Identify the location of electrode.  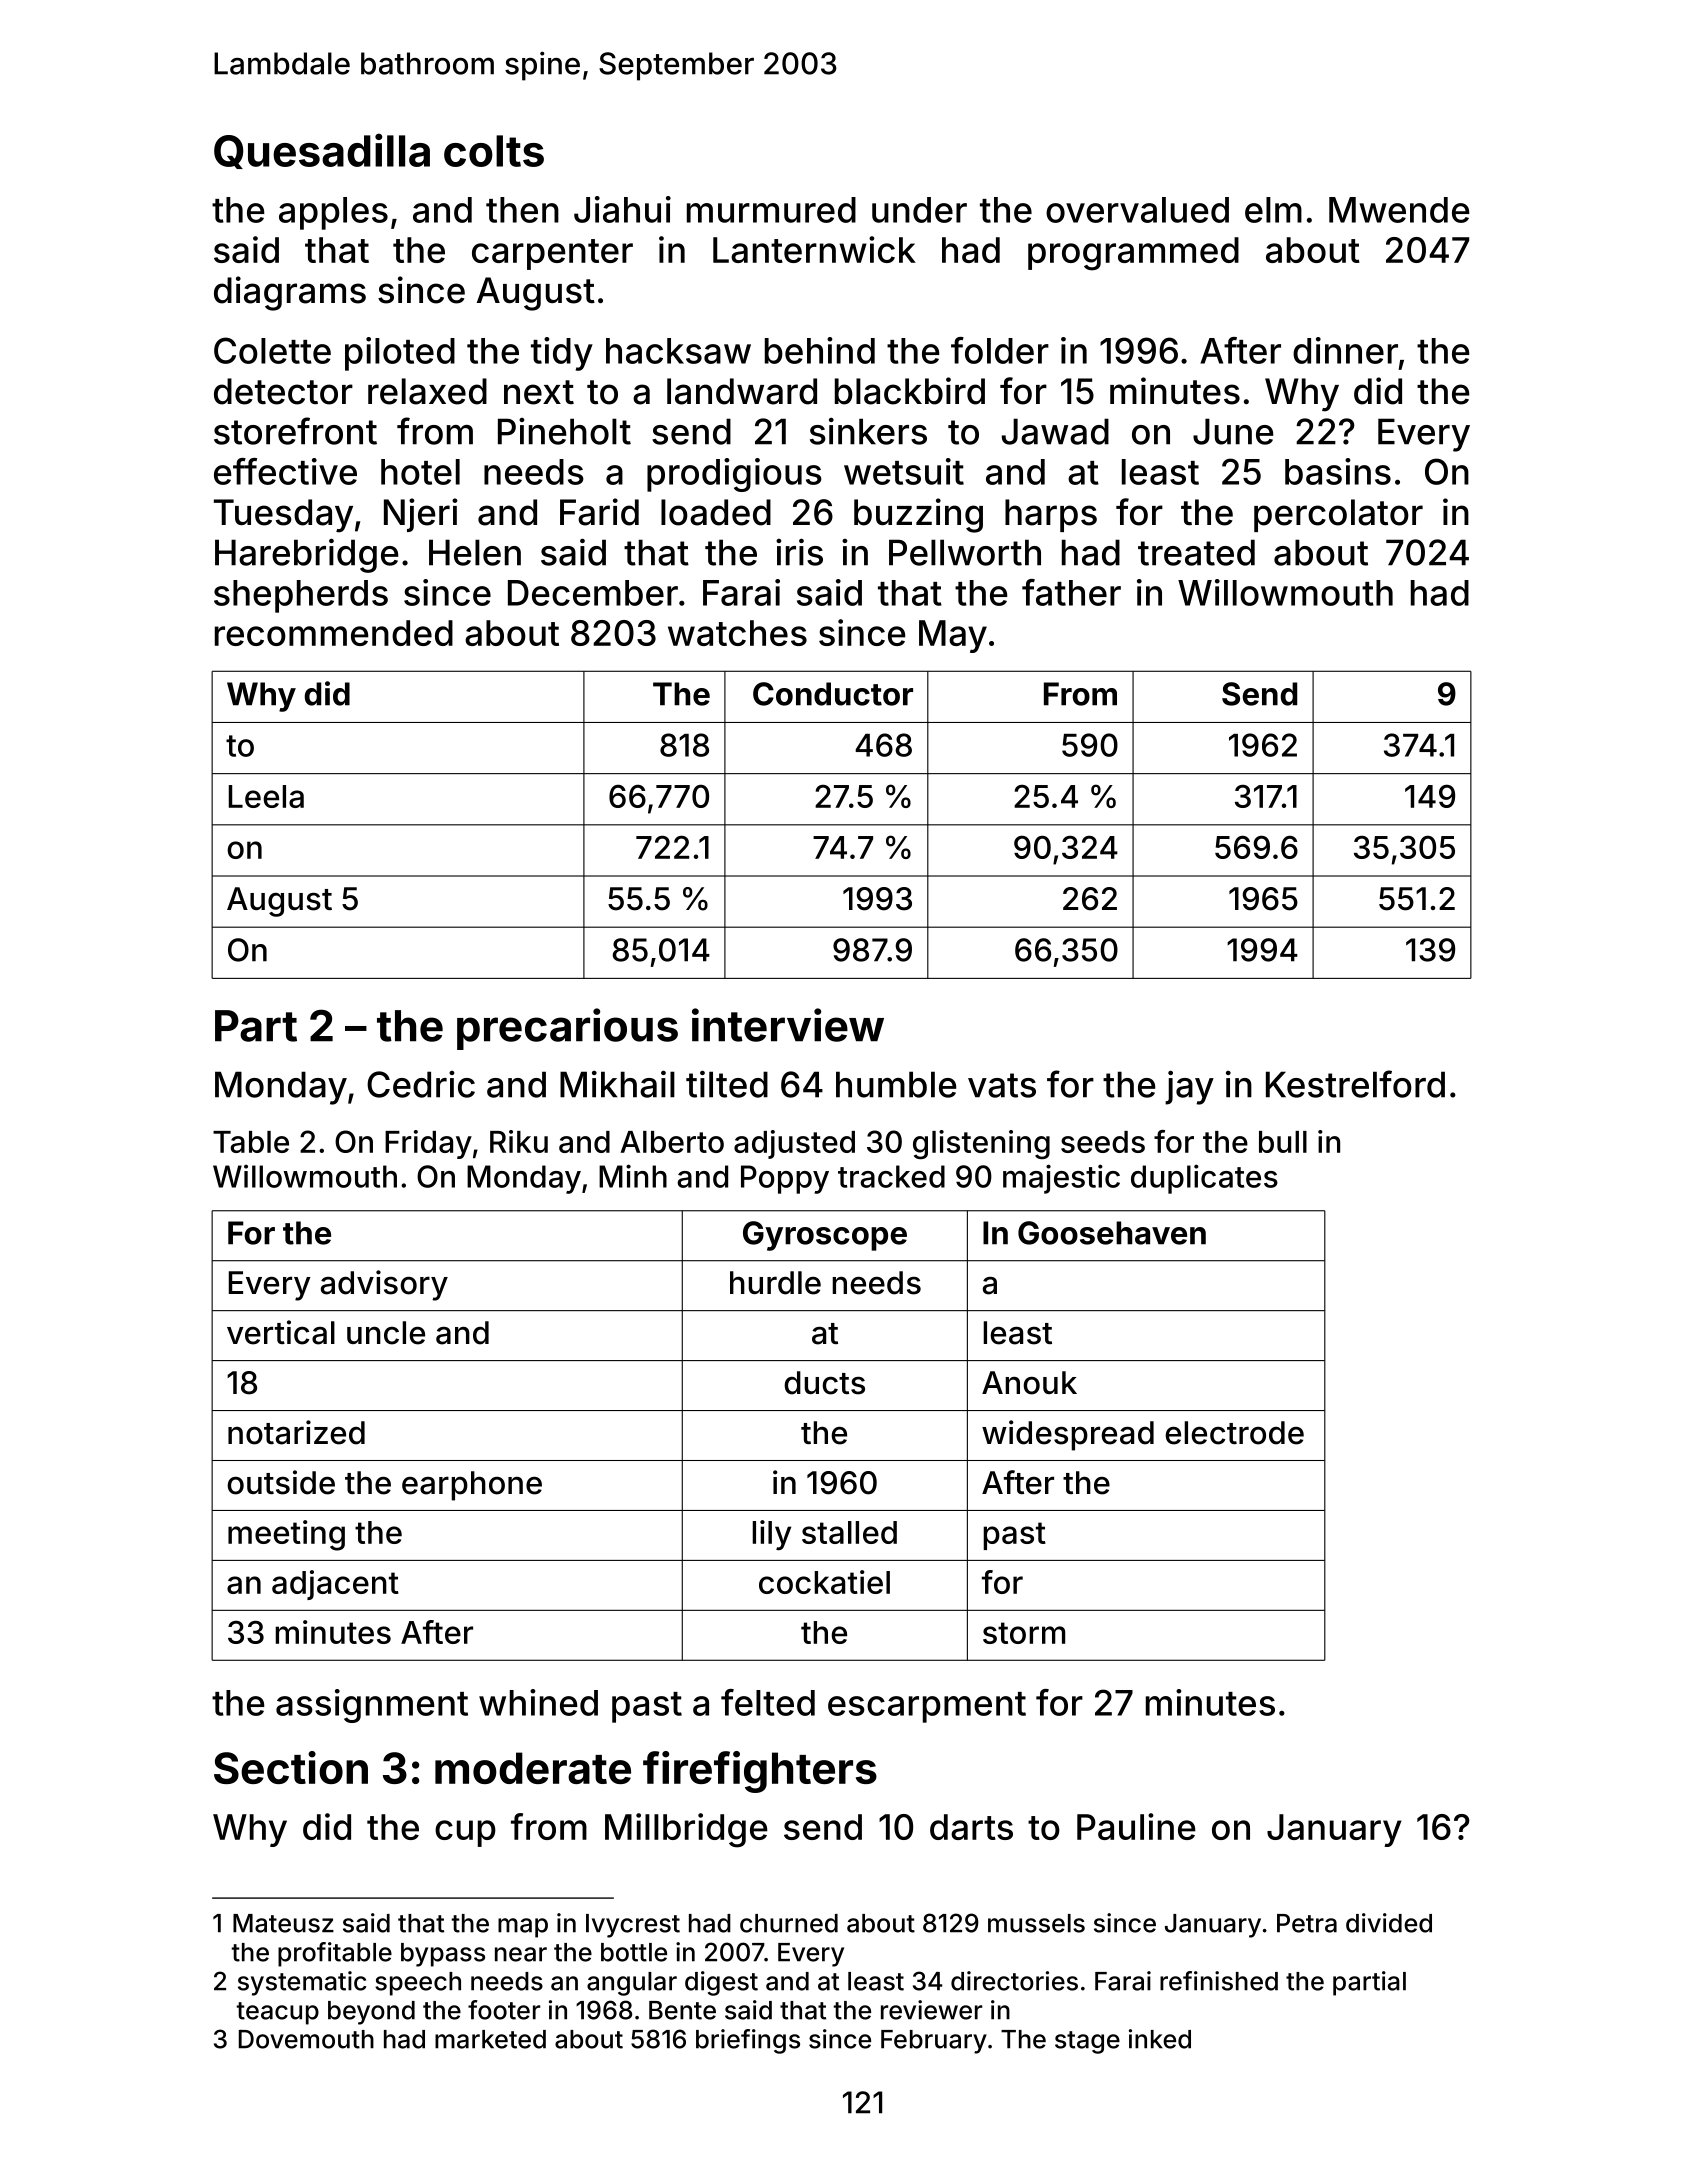
(1234, 1433).
